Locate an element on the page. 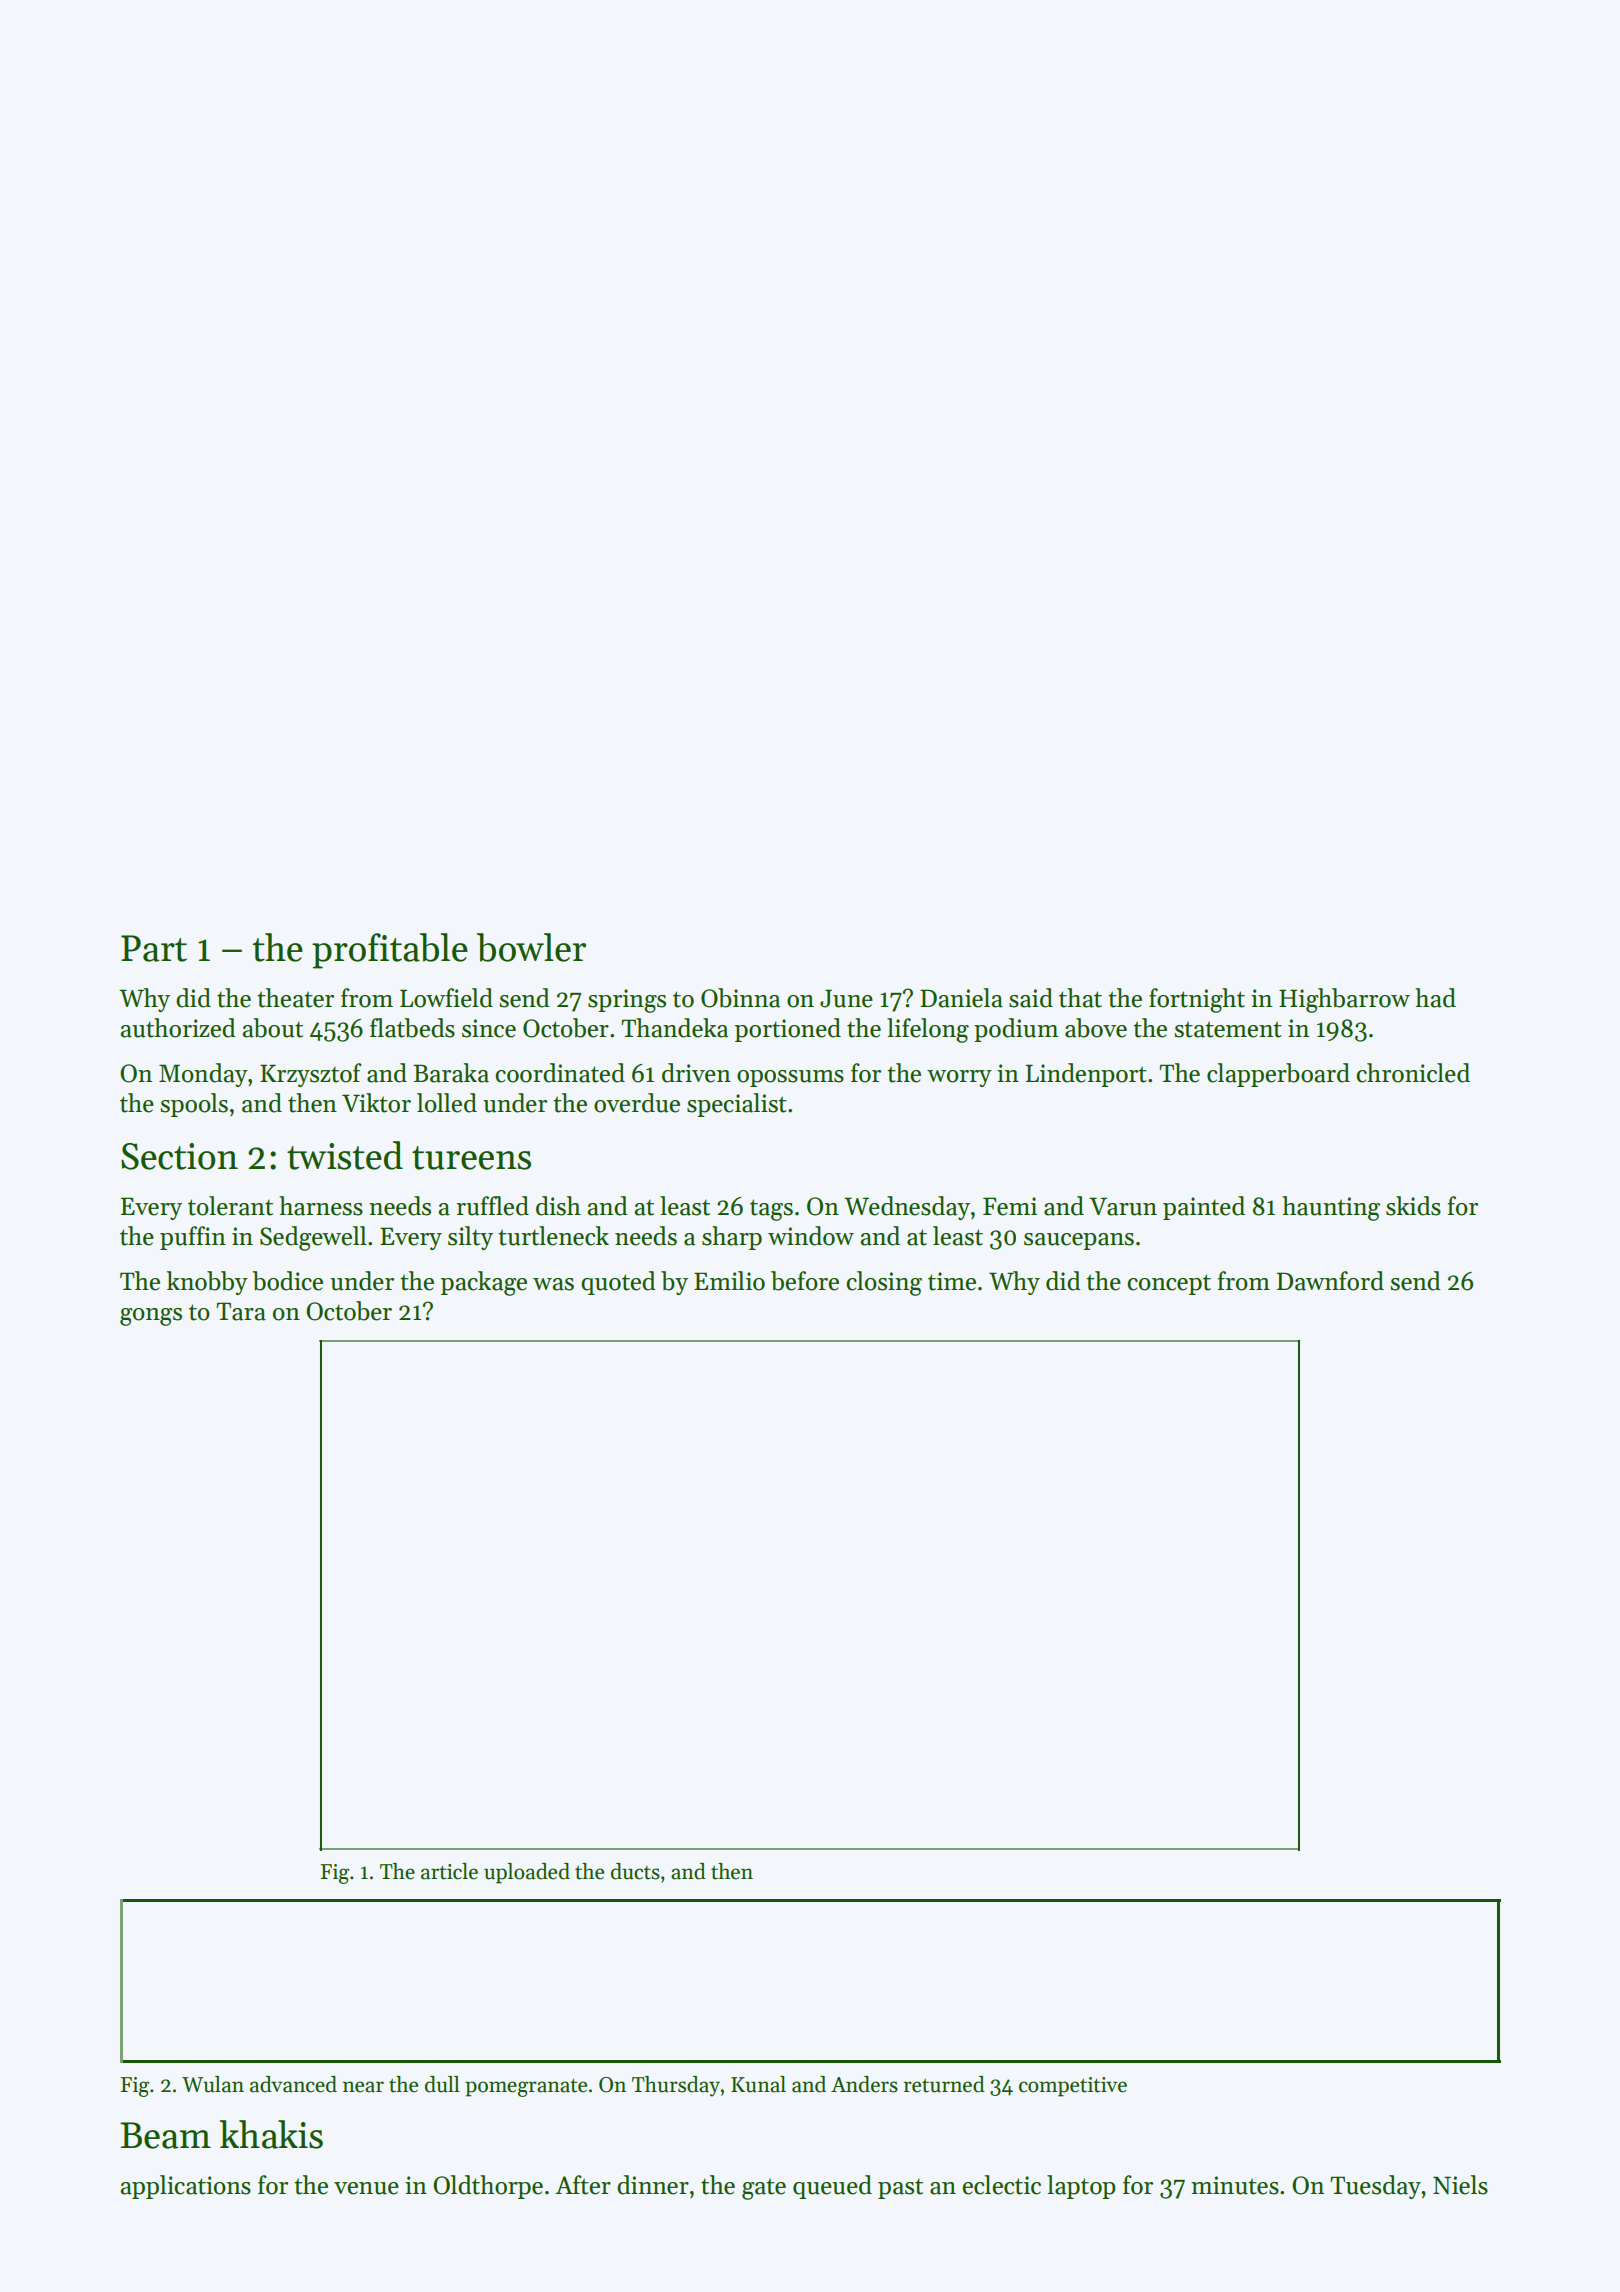  Niels is located at coordinates (1460, 2185).
